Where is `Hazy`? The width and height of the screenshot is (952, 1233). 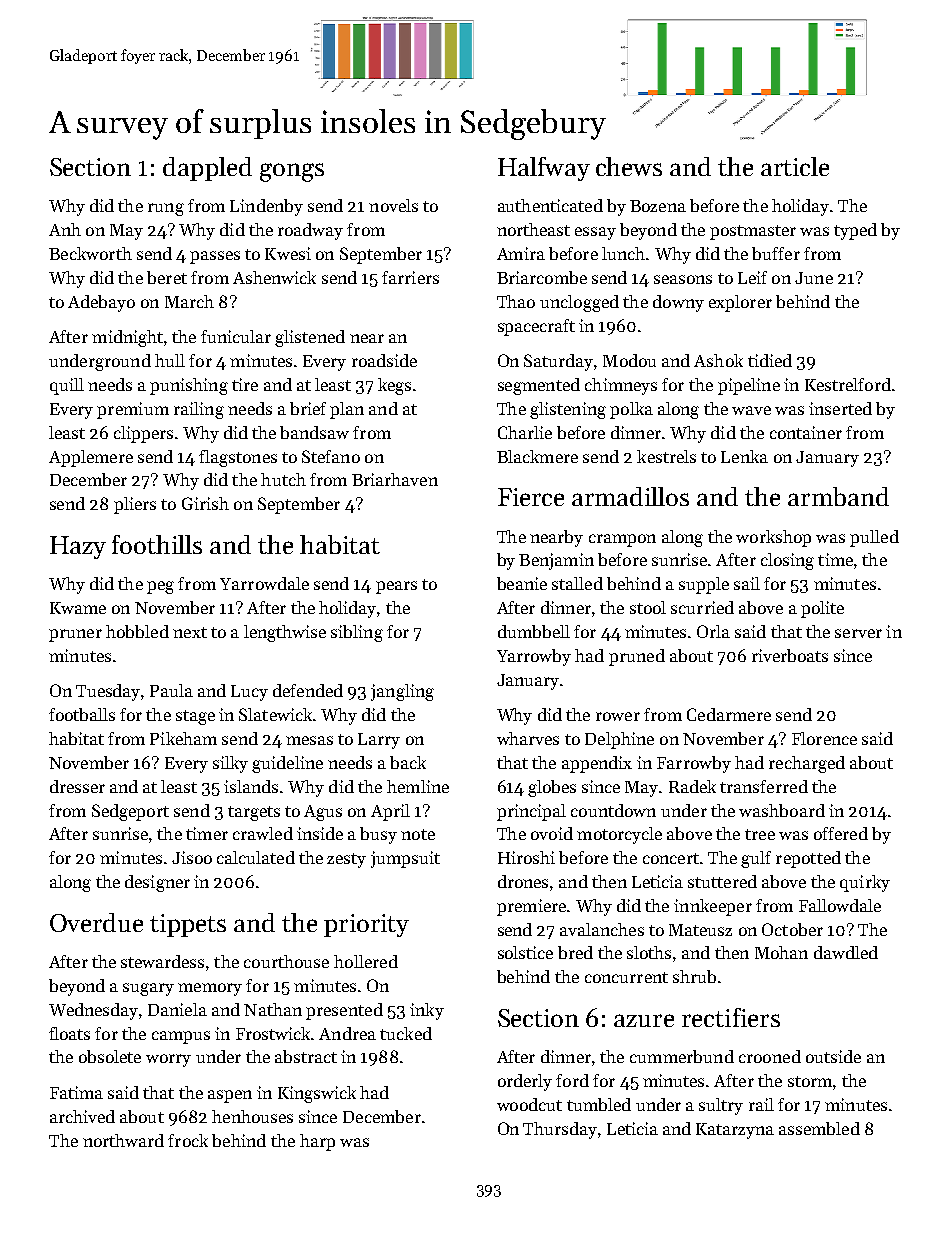 Hazy is located at coordinates (78, 547).
